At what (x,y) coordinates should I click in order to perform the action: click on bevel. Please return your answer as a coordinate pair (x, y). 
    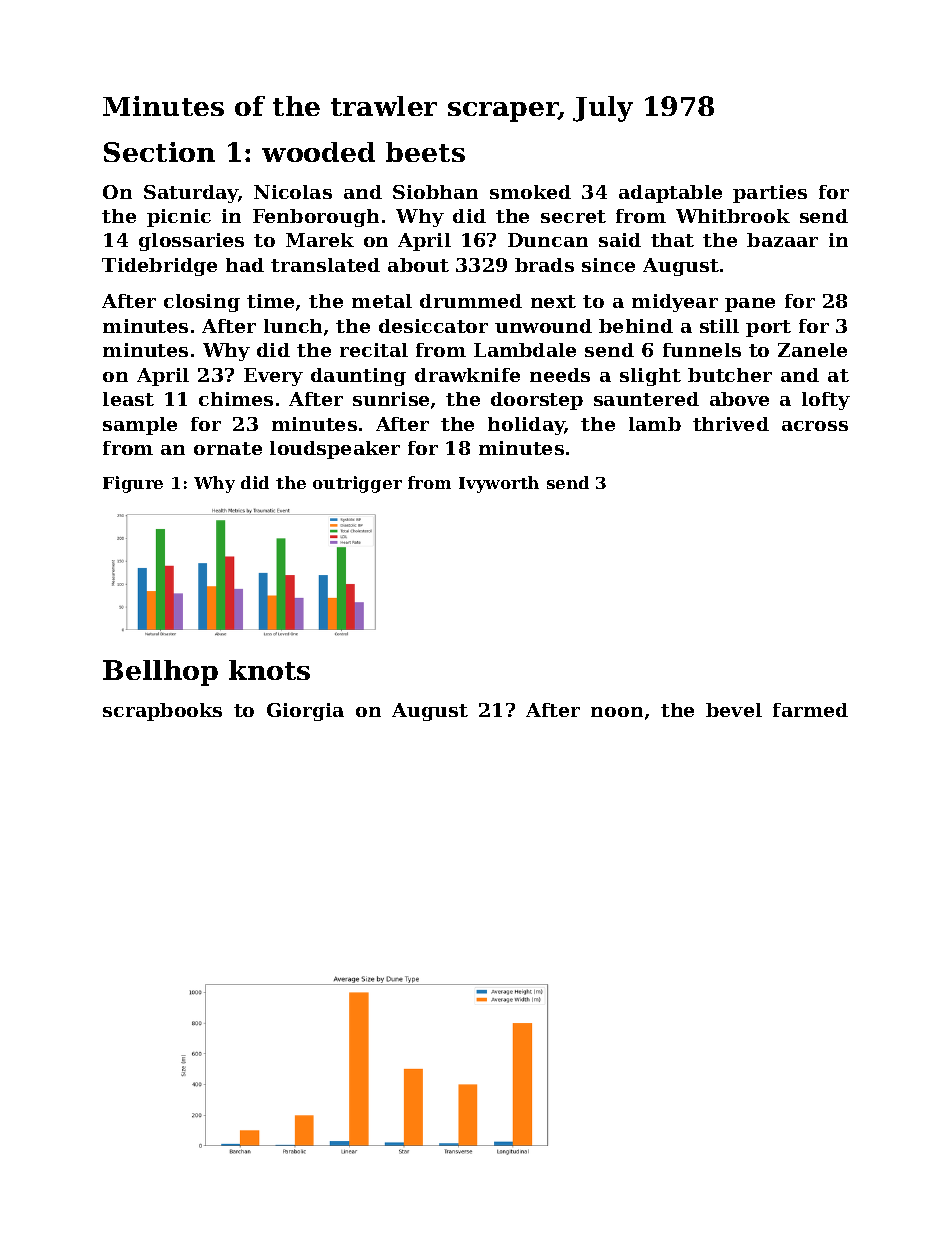
    Looking at the image, I should click on (734, 710).
